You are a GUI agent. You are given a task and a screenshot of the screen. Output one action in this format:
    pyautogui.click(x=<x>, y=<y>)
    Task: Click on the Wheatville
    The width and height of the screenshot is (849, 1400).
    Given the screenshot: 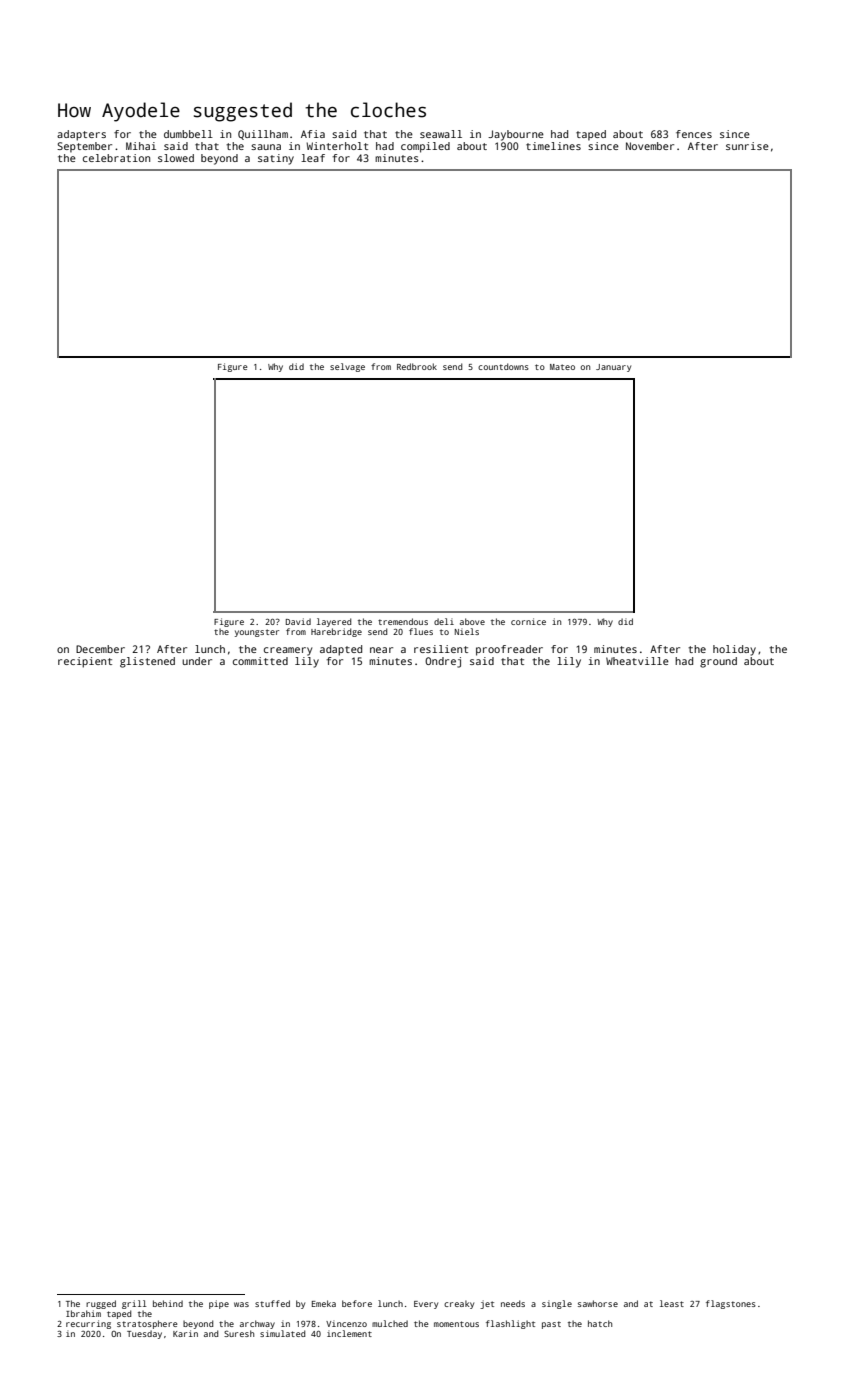 What is the action you would take?
    pyautogui.click(x=637, y=661)
